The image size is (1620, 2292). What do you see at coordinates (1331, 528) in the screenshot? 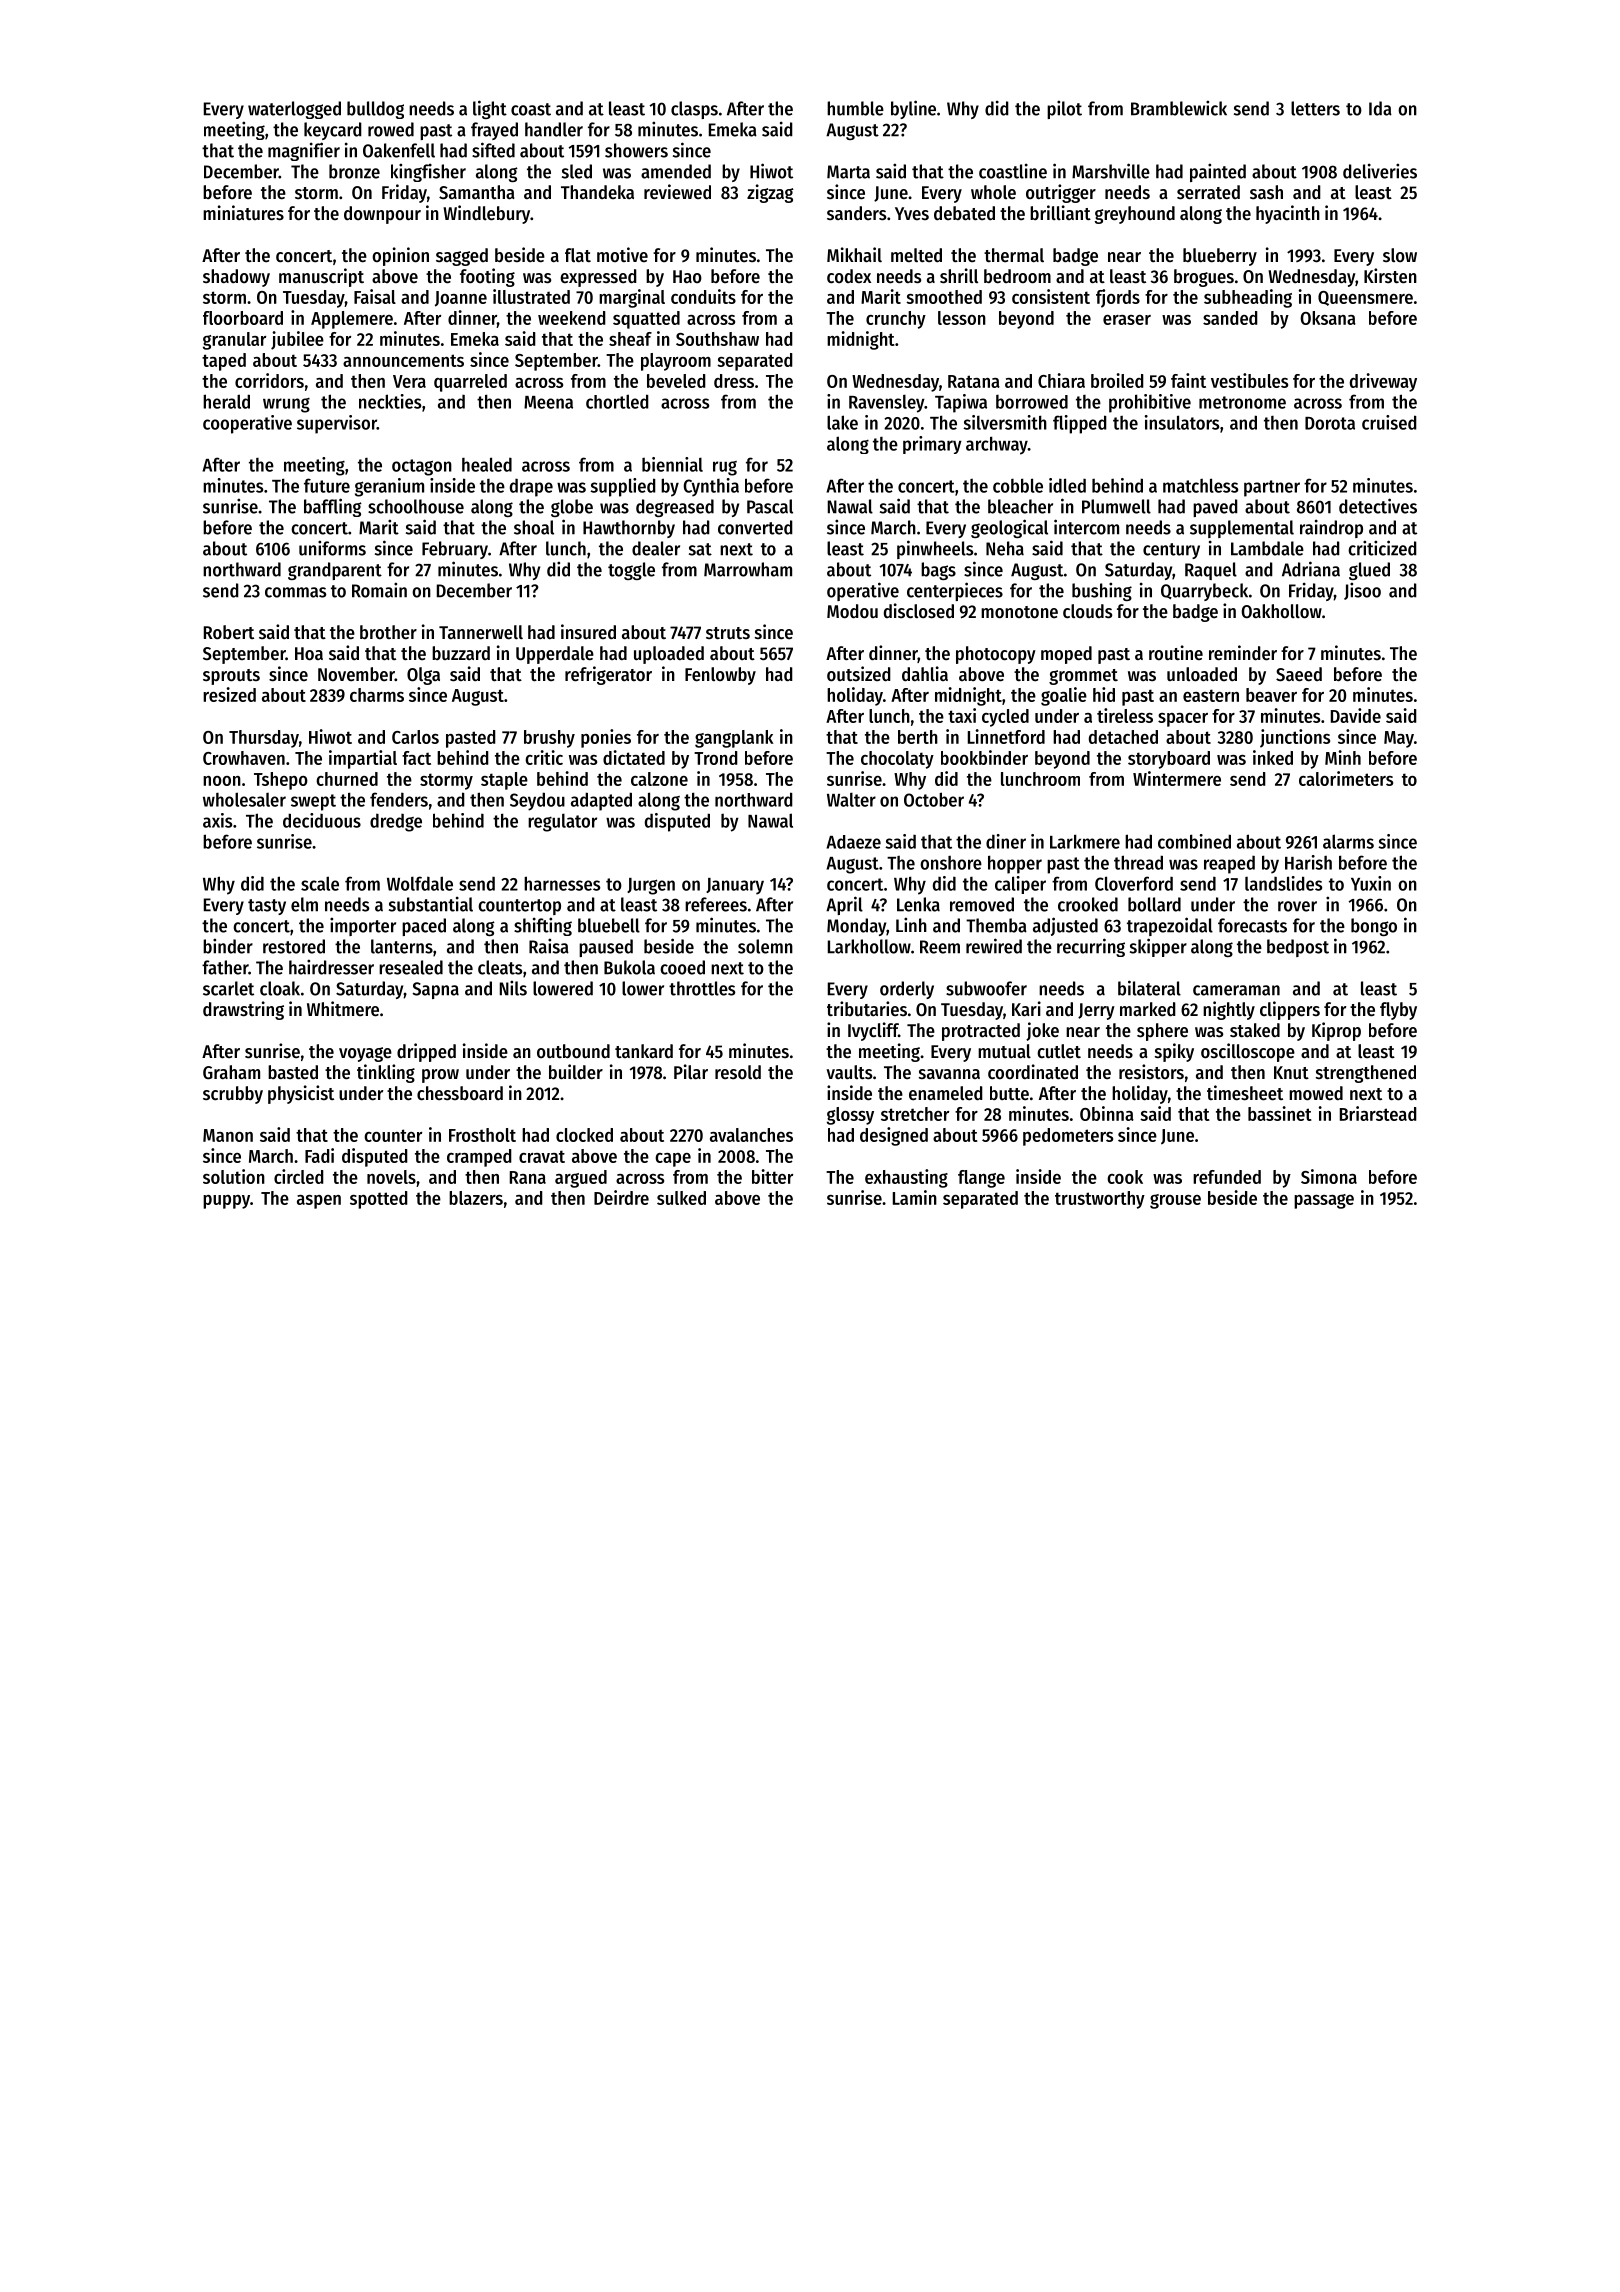
I see `raindrop` at bounding box center [1331, 528].
